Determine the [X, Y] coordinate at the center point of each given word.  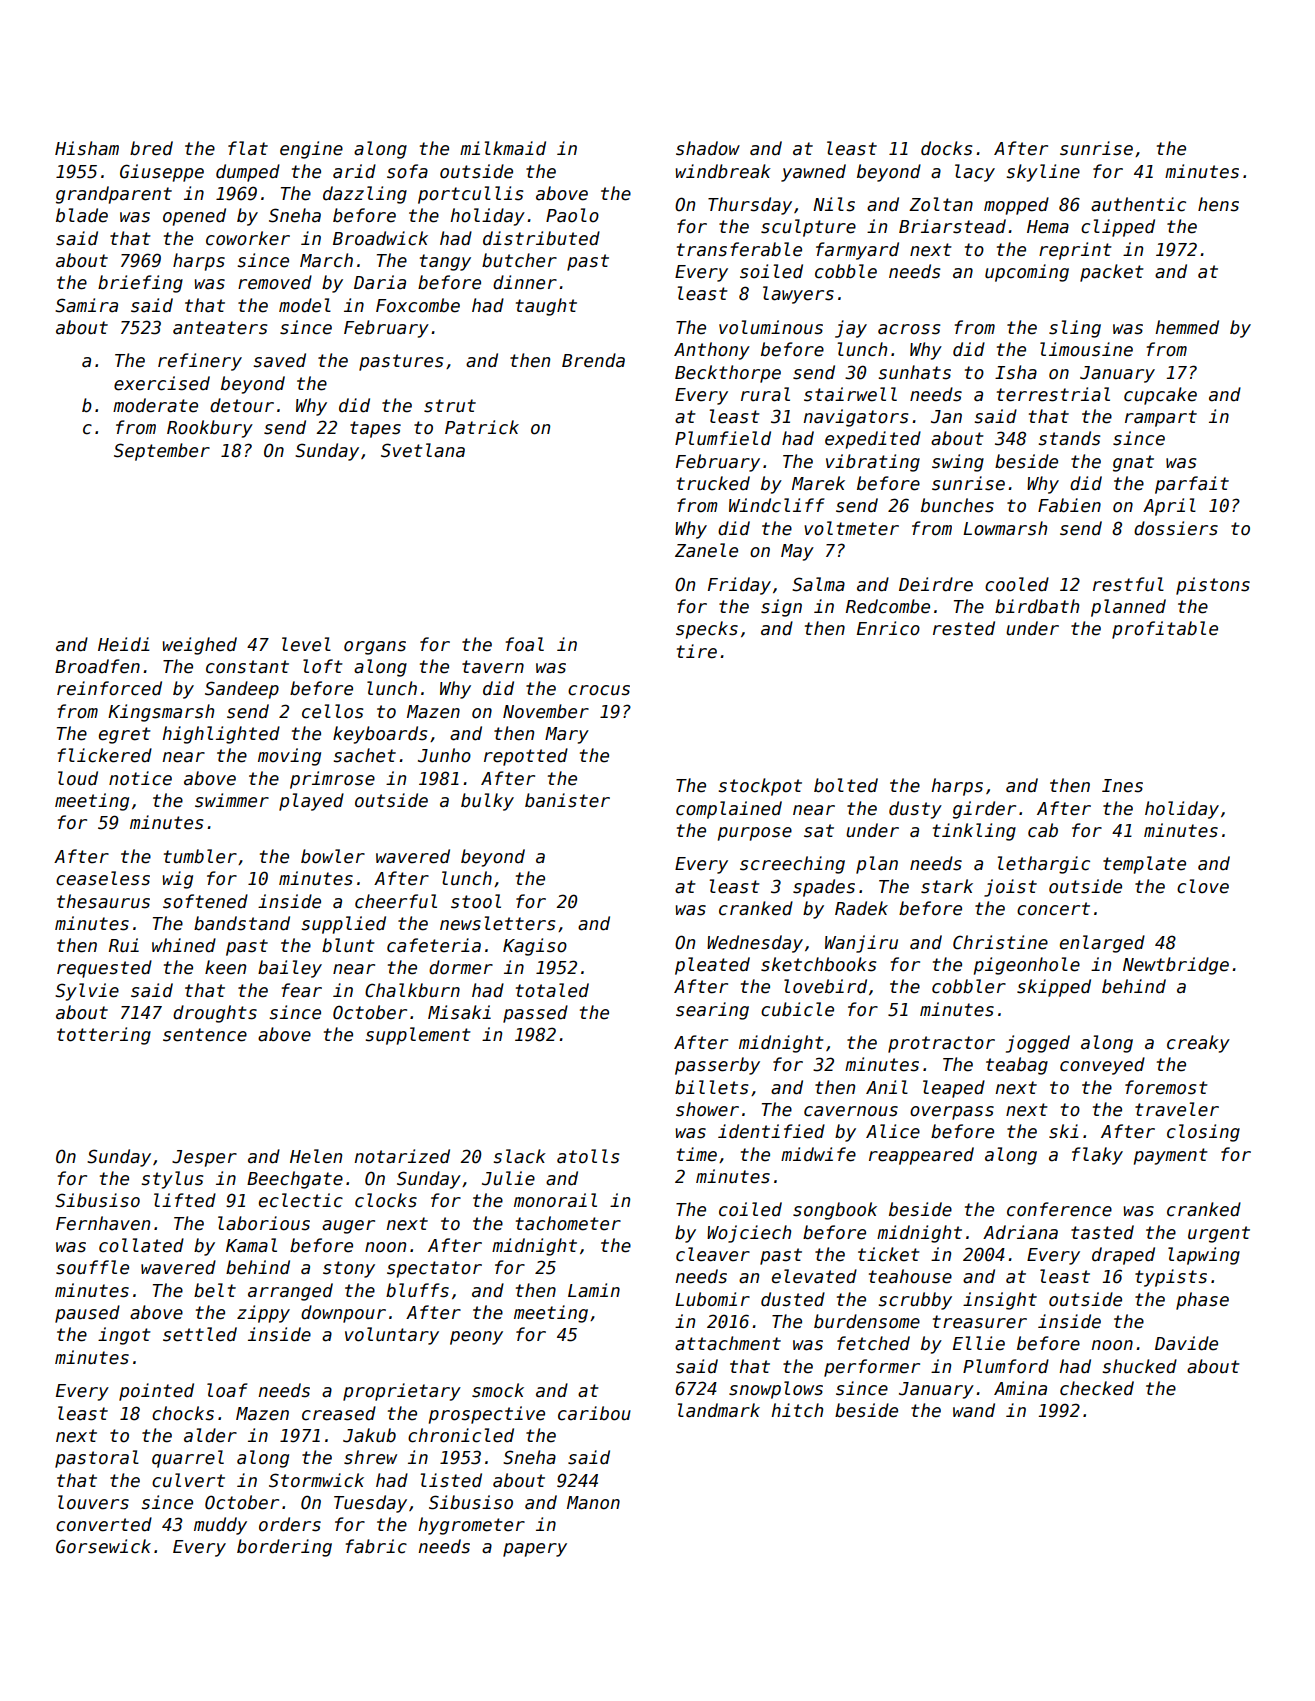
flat [248, 148]
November [546, 711]
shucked [1139, 1366]
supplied [343, 925]
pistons [1213, 586]
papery [535, 1550]
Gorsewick [103, 1546]
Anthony [712, 351]
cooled [1017, 584]
